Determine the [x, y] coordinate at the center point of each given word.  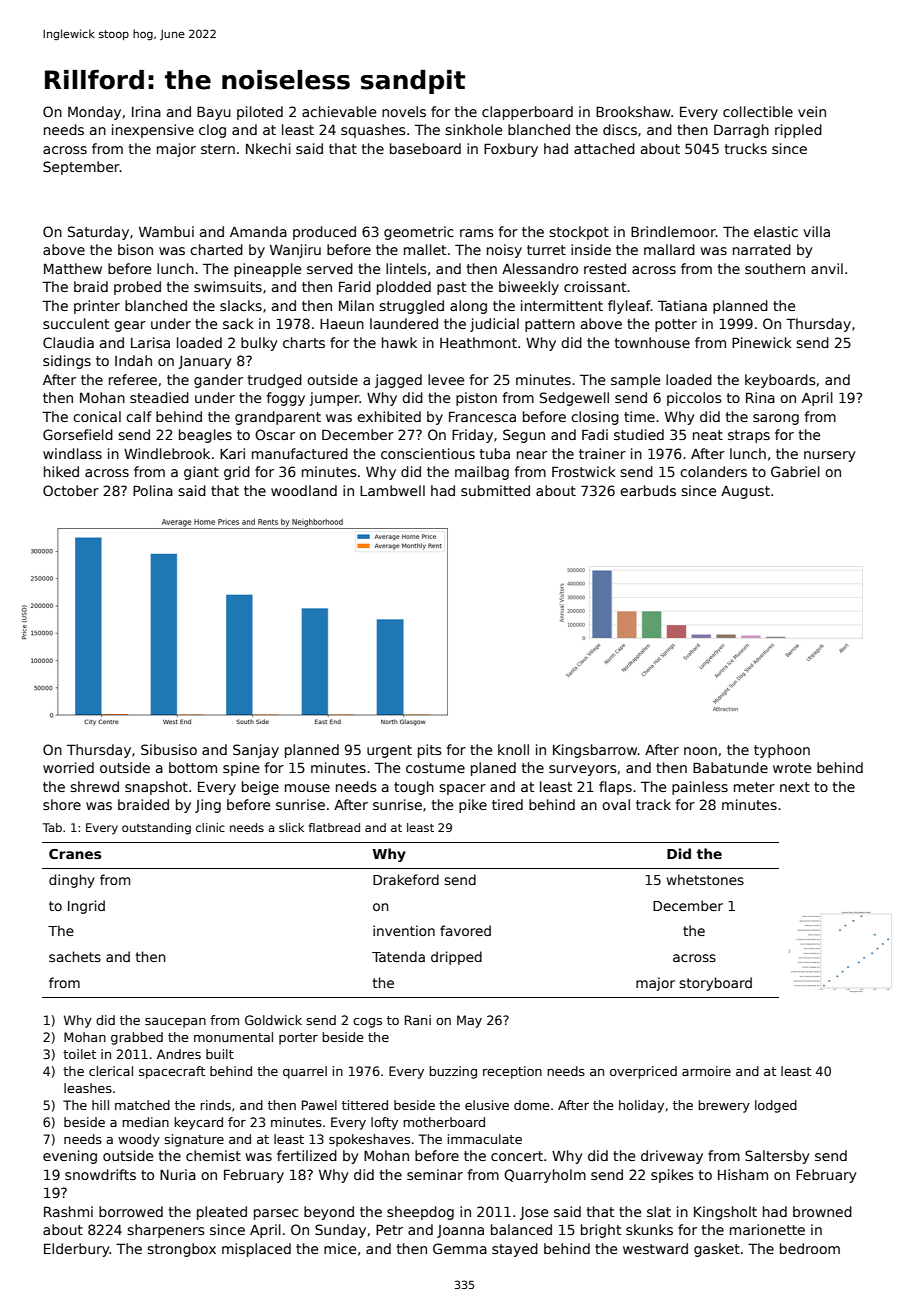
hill [100, 1105]
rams [477, 233]
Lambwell [392, 490]
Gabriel [795, 471]
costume [435, 768]
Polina [153, 490]
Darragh [741, 131]
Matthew [73, 268]
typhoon [782, 751]
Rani [418, 1020]
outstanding [156, 829]
